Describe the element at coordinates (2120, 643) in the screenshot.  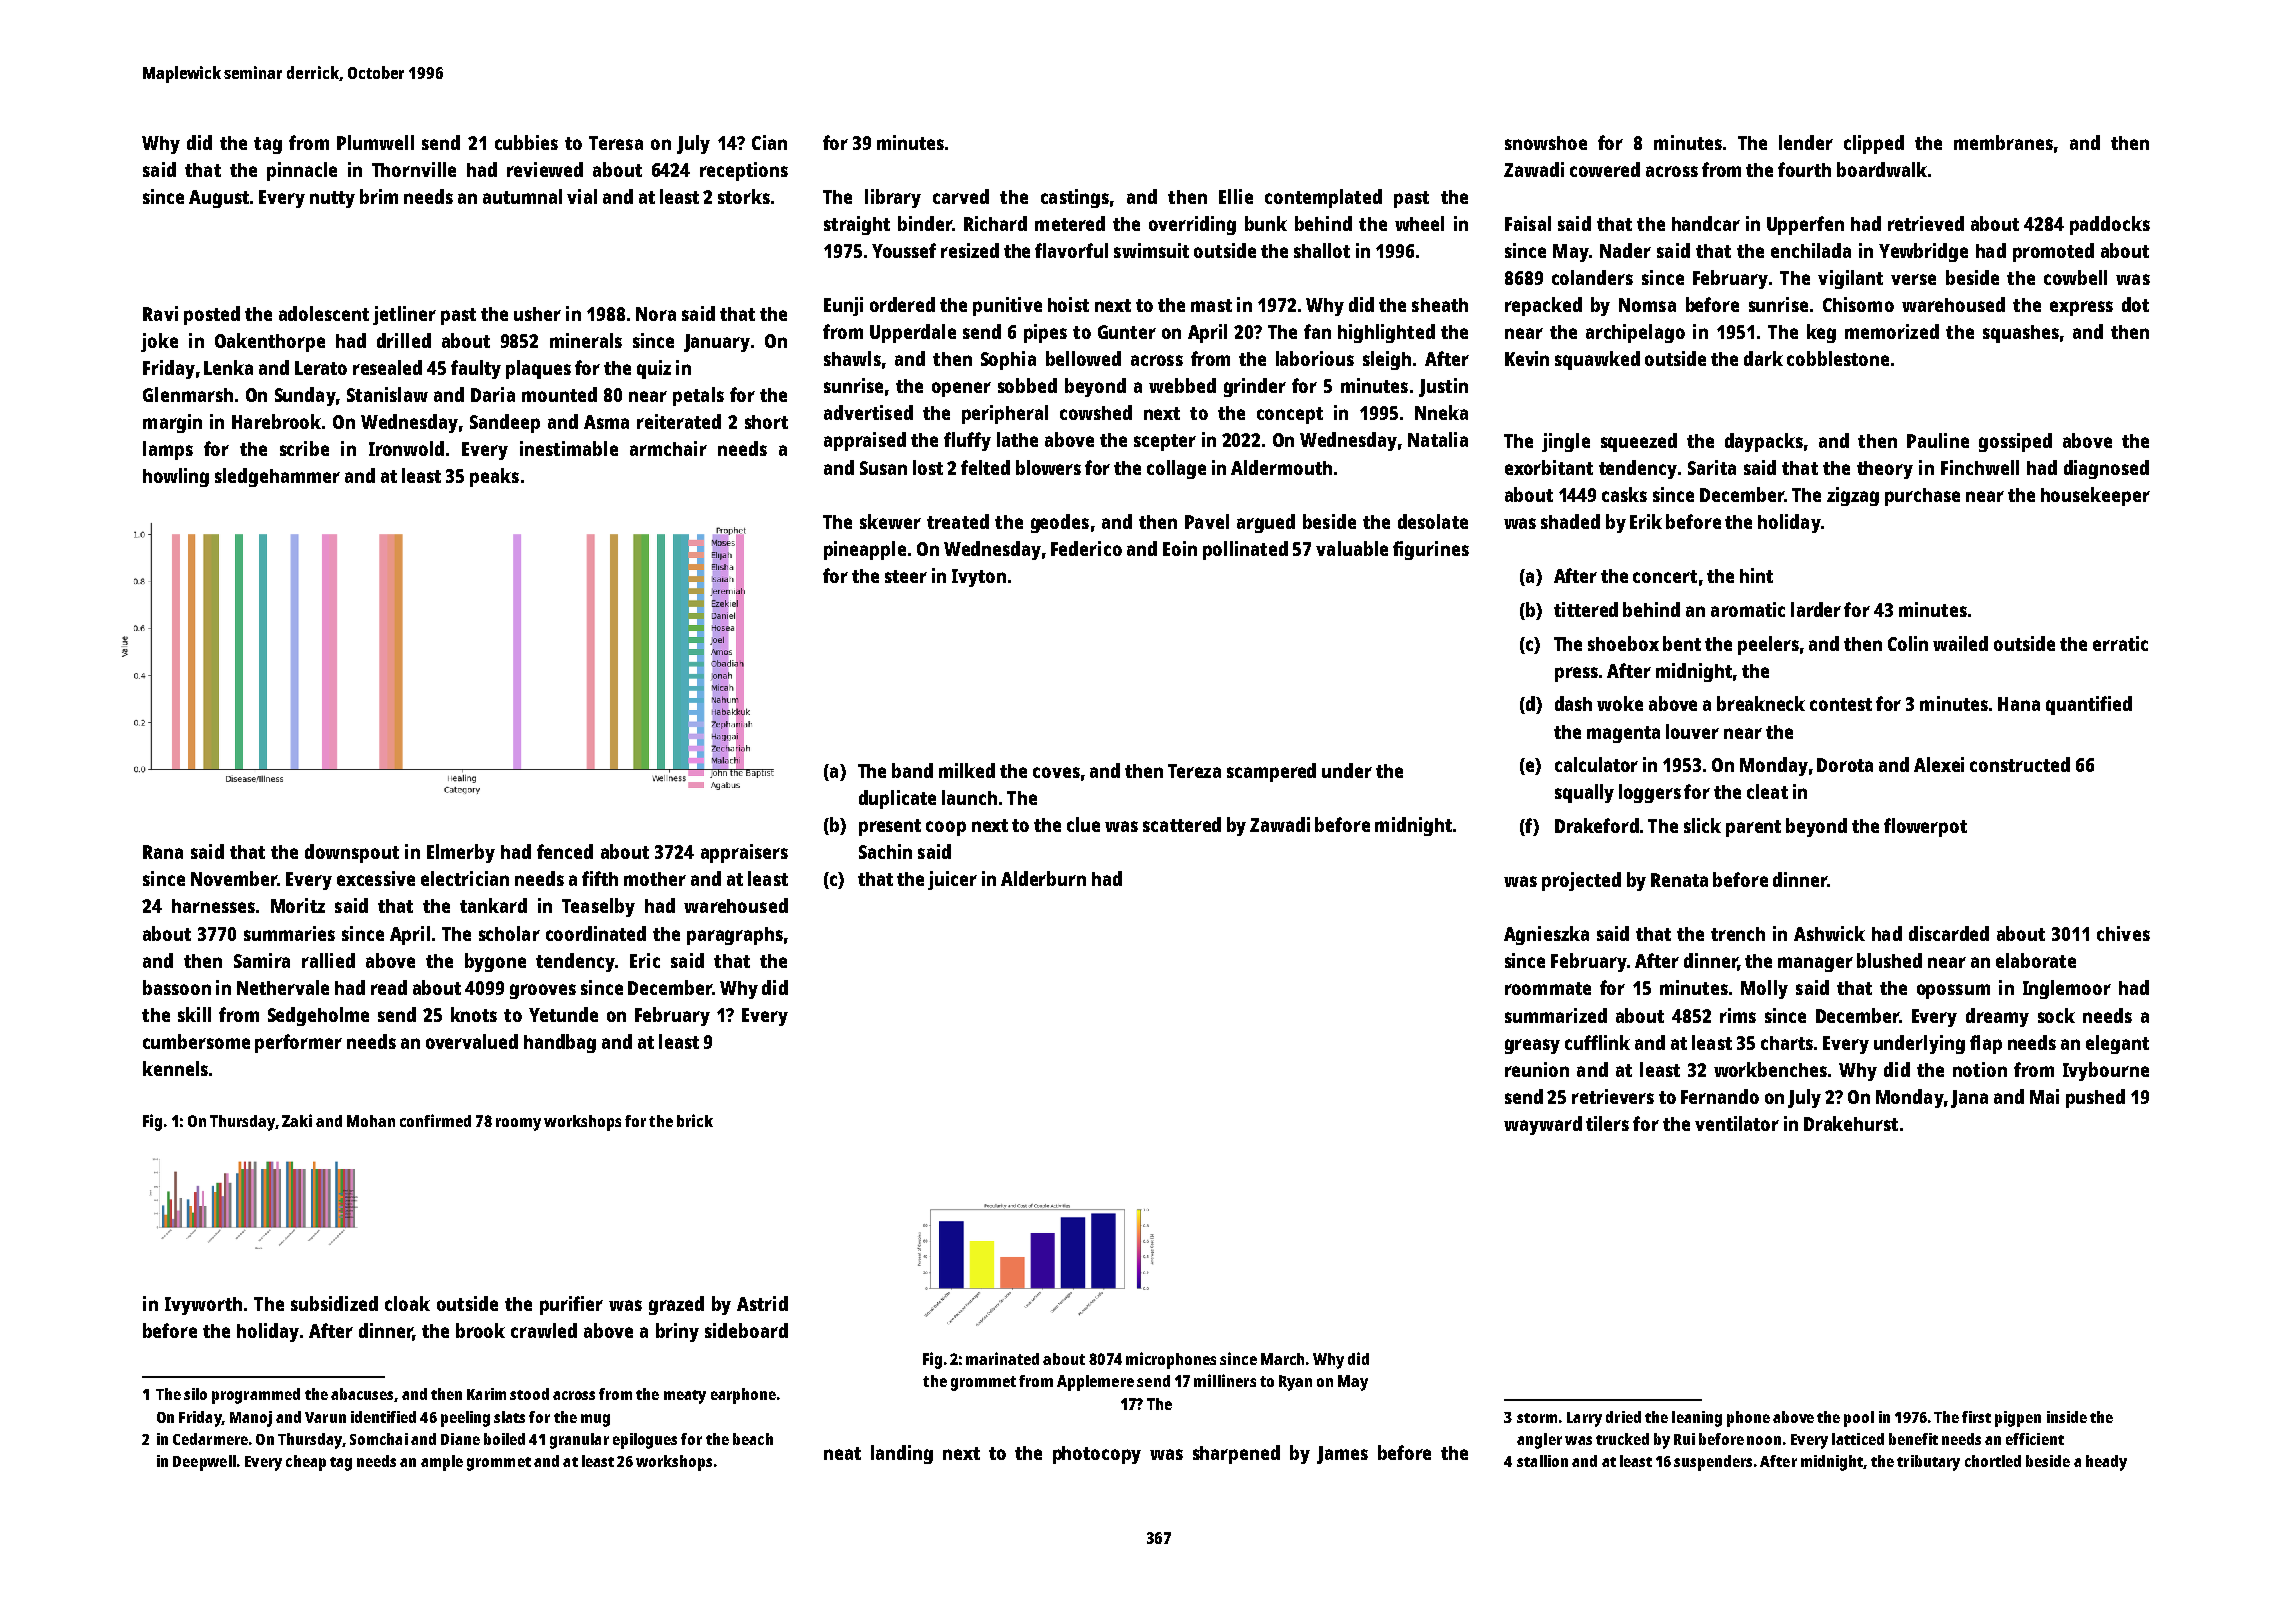
I see `erratic` at that location.
